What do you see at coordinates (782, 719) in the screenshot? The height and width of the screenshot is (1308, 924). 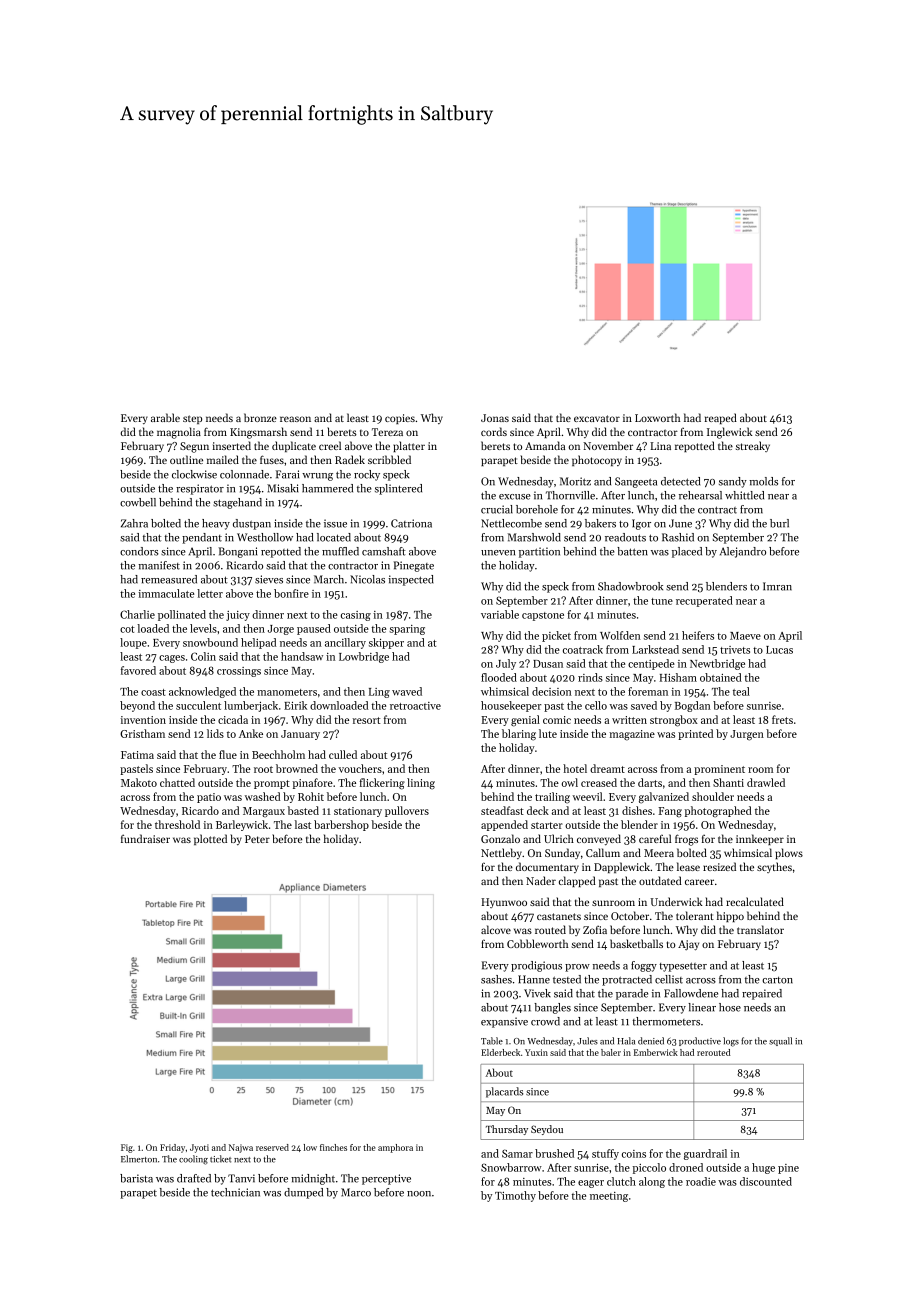 I see `frets` at bounding box center [782, 719].
